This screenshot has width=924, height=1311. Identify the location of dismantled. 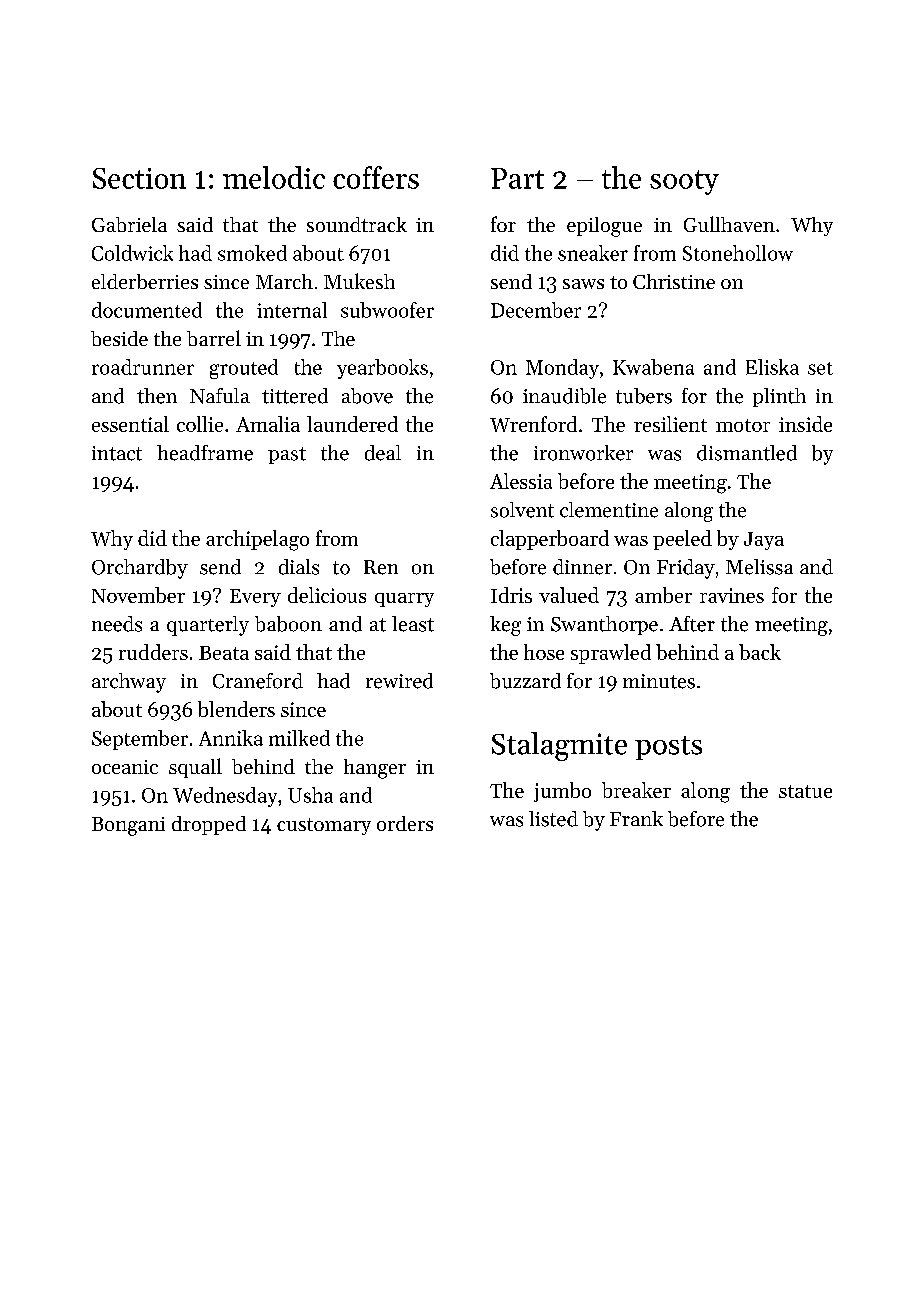
(747, 453).
